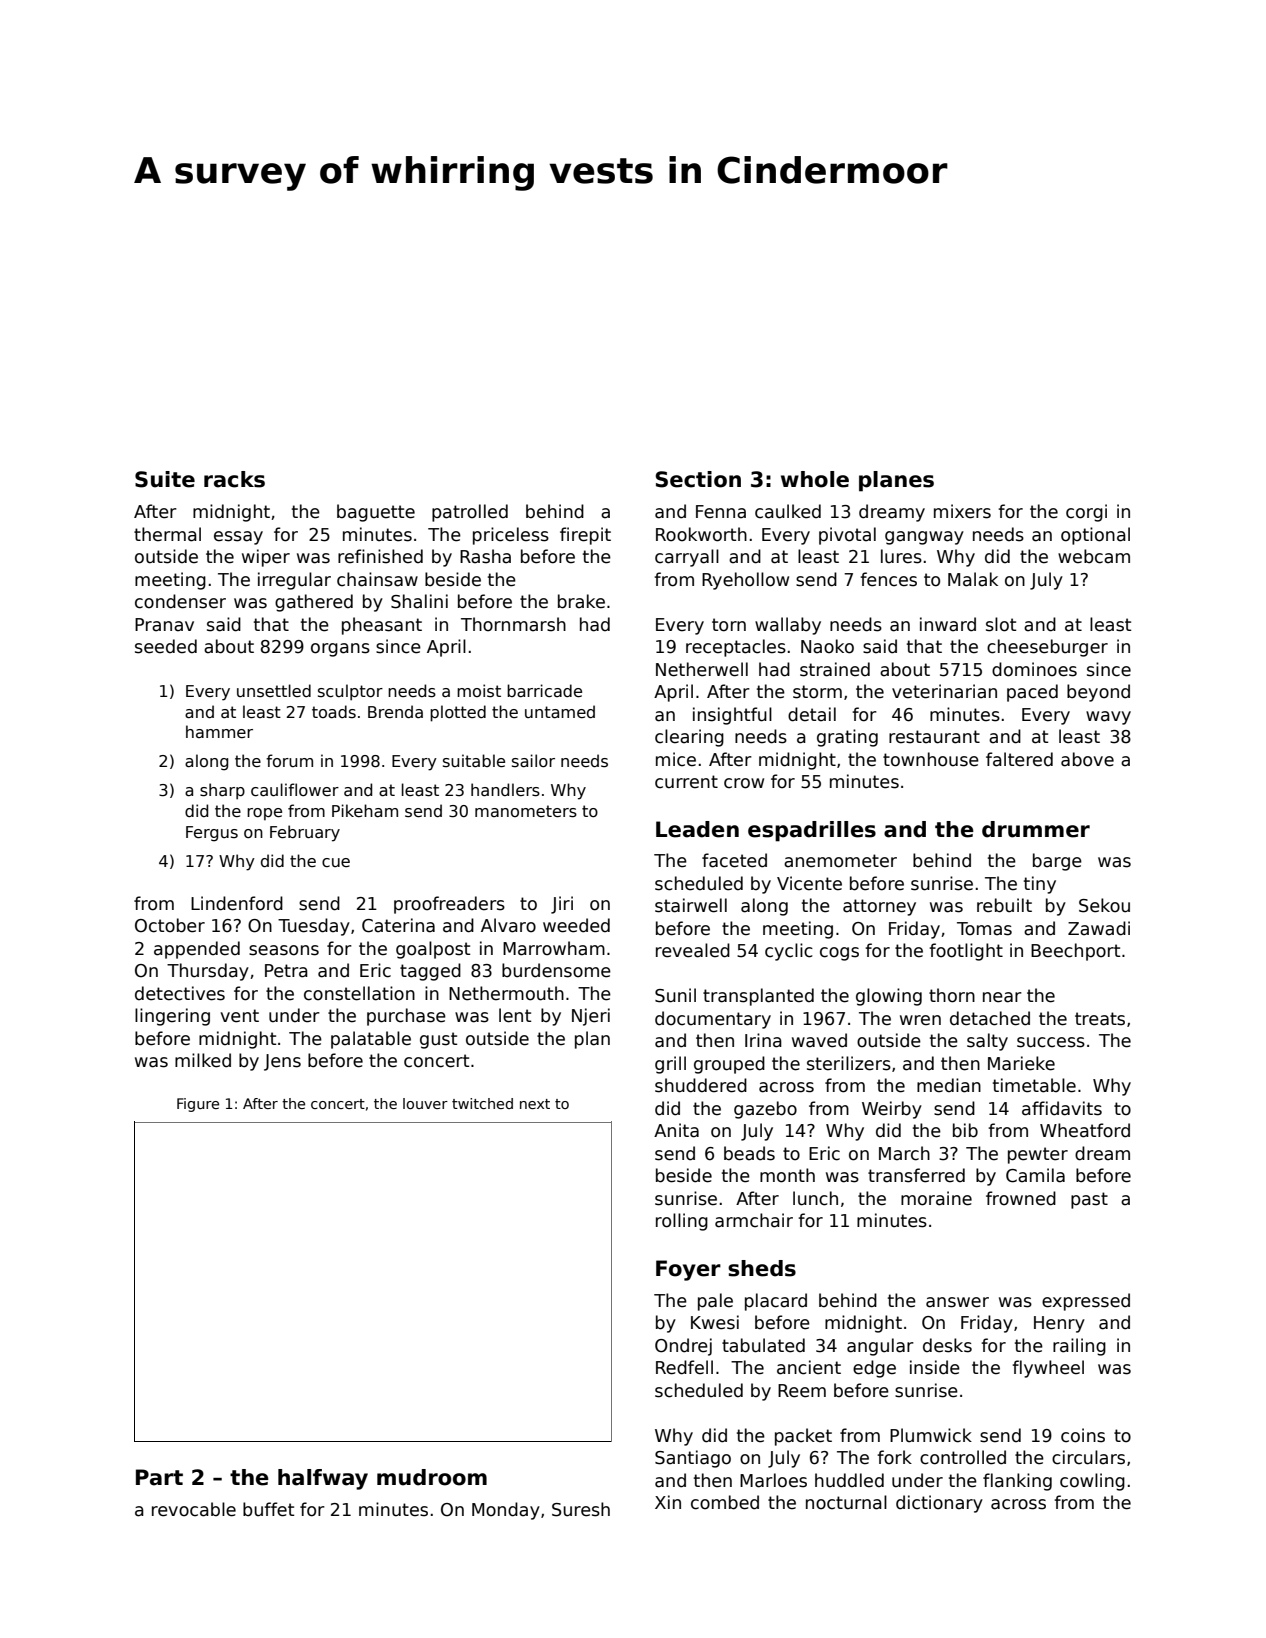 Image resolution: width=1266 pixels, height=1638 pixels. Describe the element at coordinates (701, 1085) in the image. I see `shuddered` at that location.
